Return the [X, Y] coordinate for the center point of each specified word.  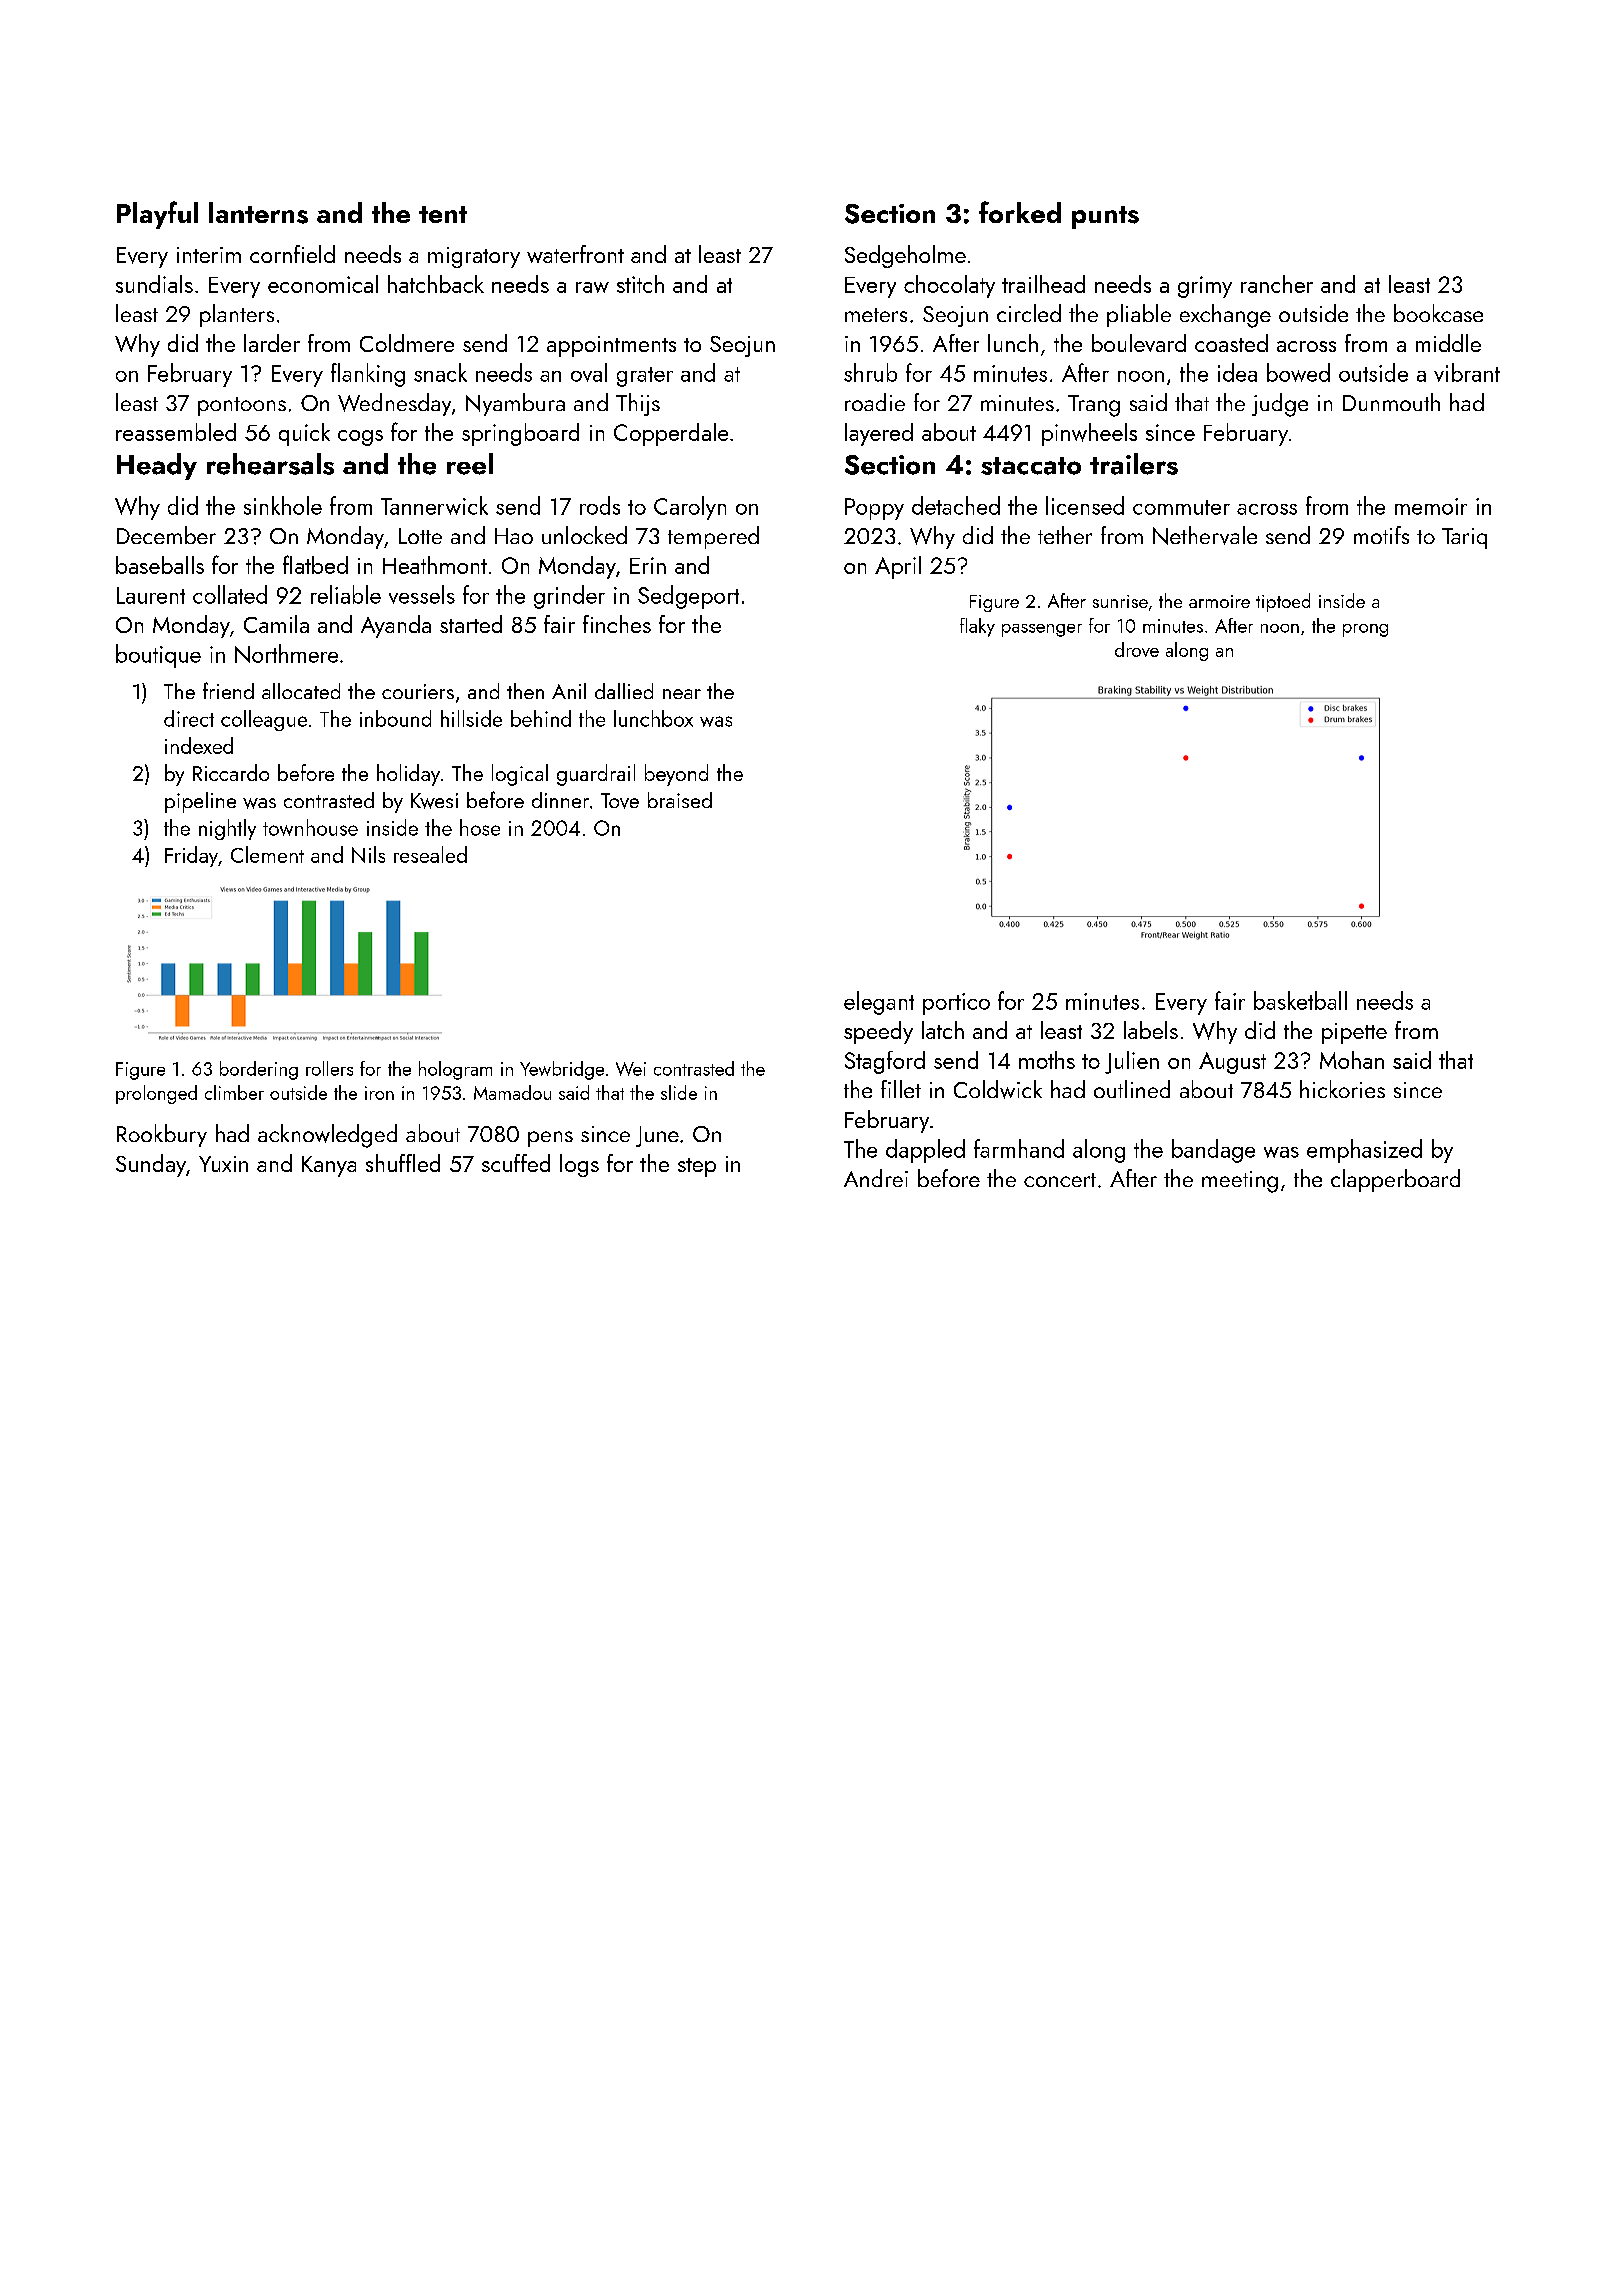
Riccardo [231, 772]
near [682, 694]
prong [1365, 630]
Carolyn [690, 508]
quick [304, 434]
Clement [267, 854]
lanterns [258, 213]
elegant [879, 1003]
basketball [1300, 1000]
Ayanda [396, 626]
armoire [1219, 601]
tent [443, 214]
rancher [1277, 284]
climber [234, 1092]
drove [1137, 649]
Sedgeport [688, 597]
